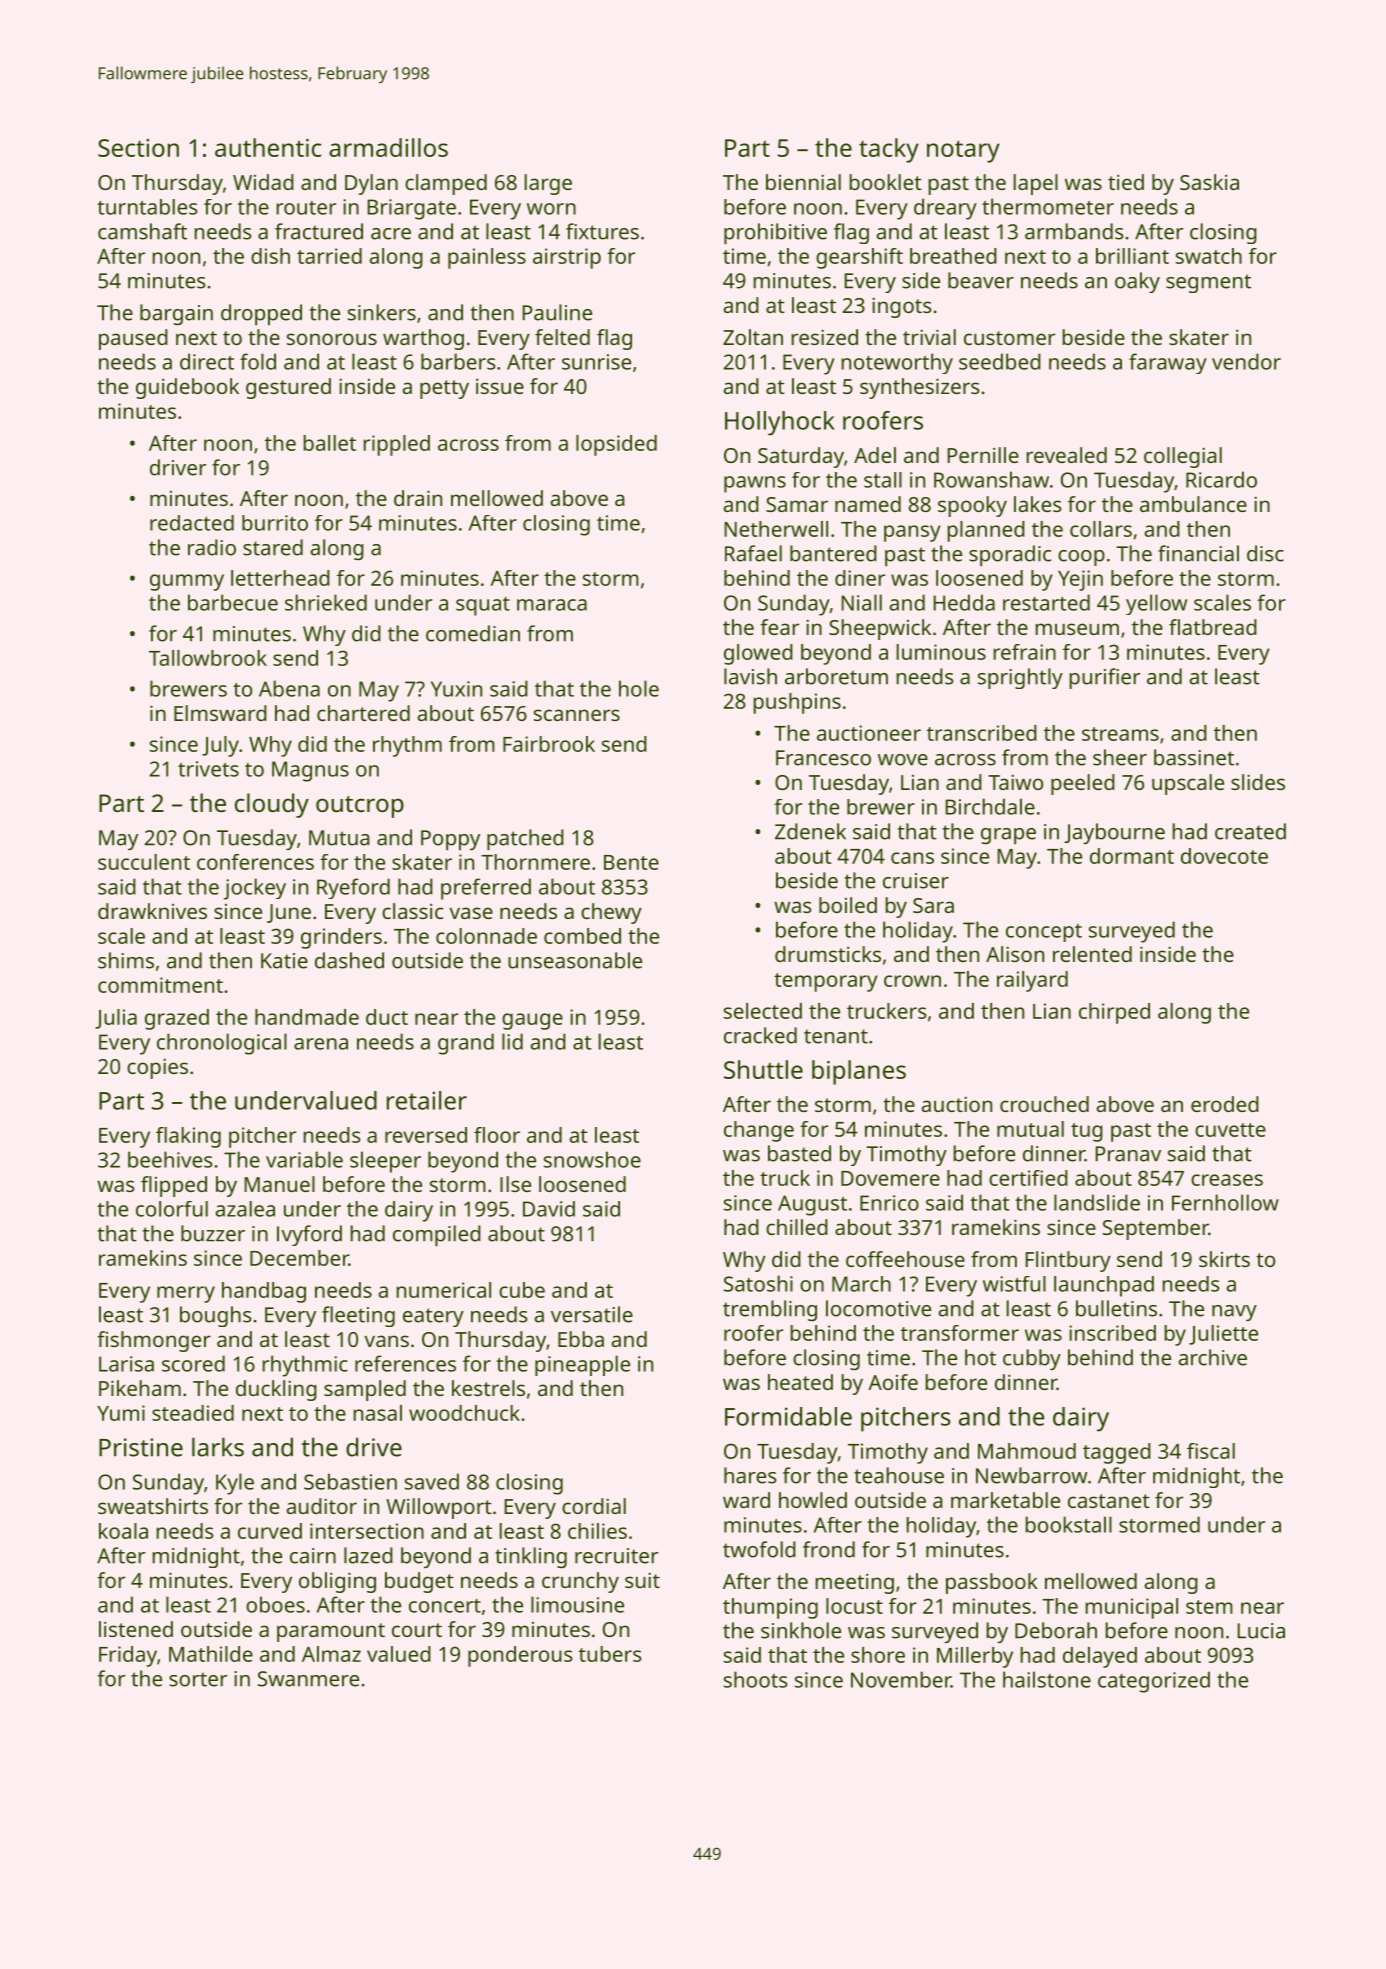 The width and height of the screenshot is (1386, 1969). What do you see at coordinates (1009, 338) in the screenshot?
I see `customer` at bounding box center [1009, 338].
